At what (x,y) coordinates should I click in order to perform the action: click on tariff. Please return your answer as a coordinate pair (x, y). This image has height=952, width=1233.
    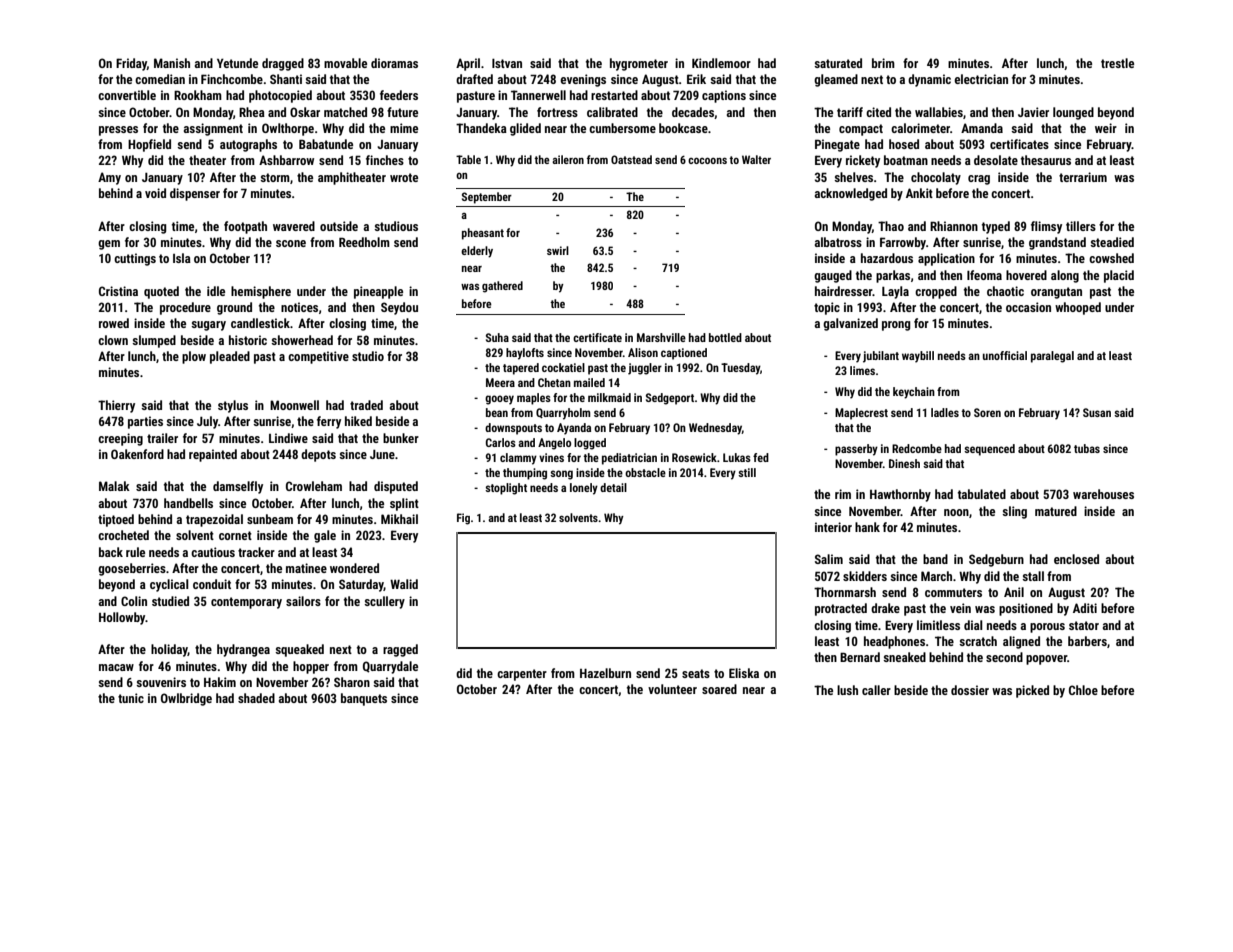
    Looking at the image, I should click on (850, 112).
